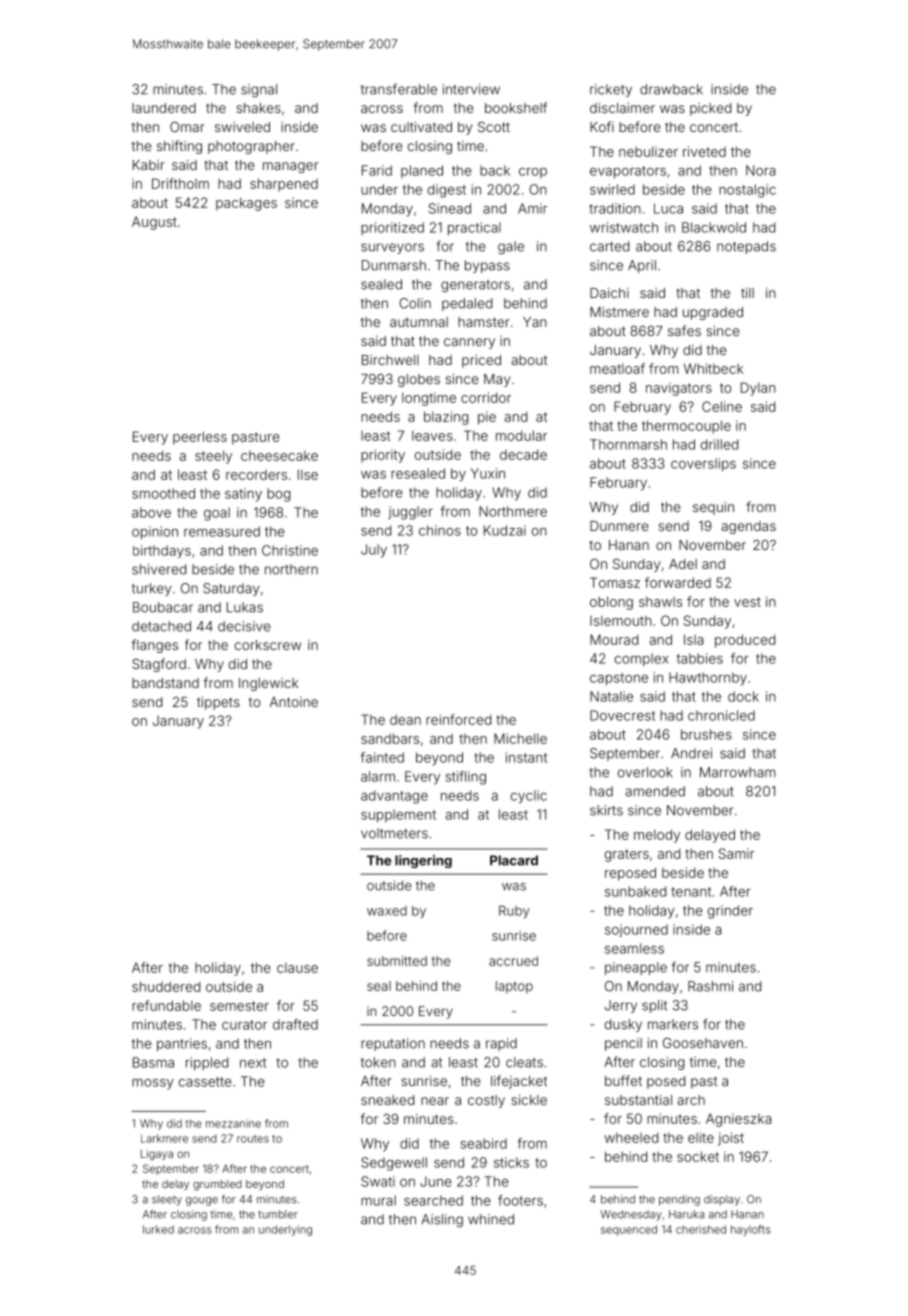 The width and height of the document is (908, 1316). What do you see at coordinates (511, 247) in the document?
I see `gale` at bounding box center [511, 247].
